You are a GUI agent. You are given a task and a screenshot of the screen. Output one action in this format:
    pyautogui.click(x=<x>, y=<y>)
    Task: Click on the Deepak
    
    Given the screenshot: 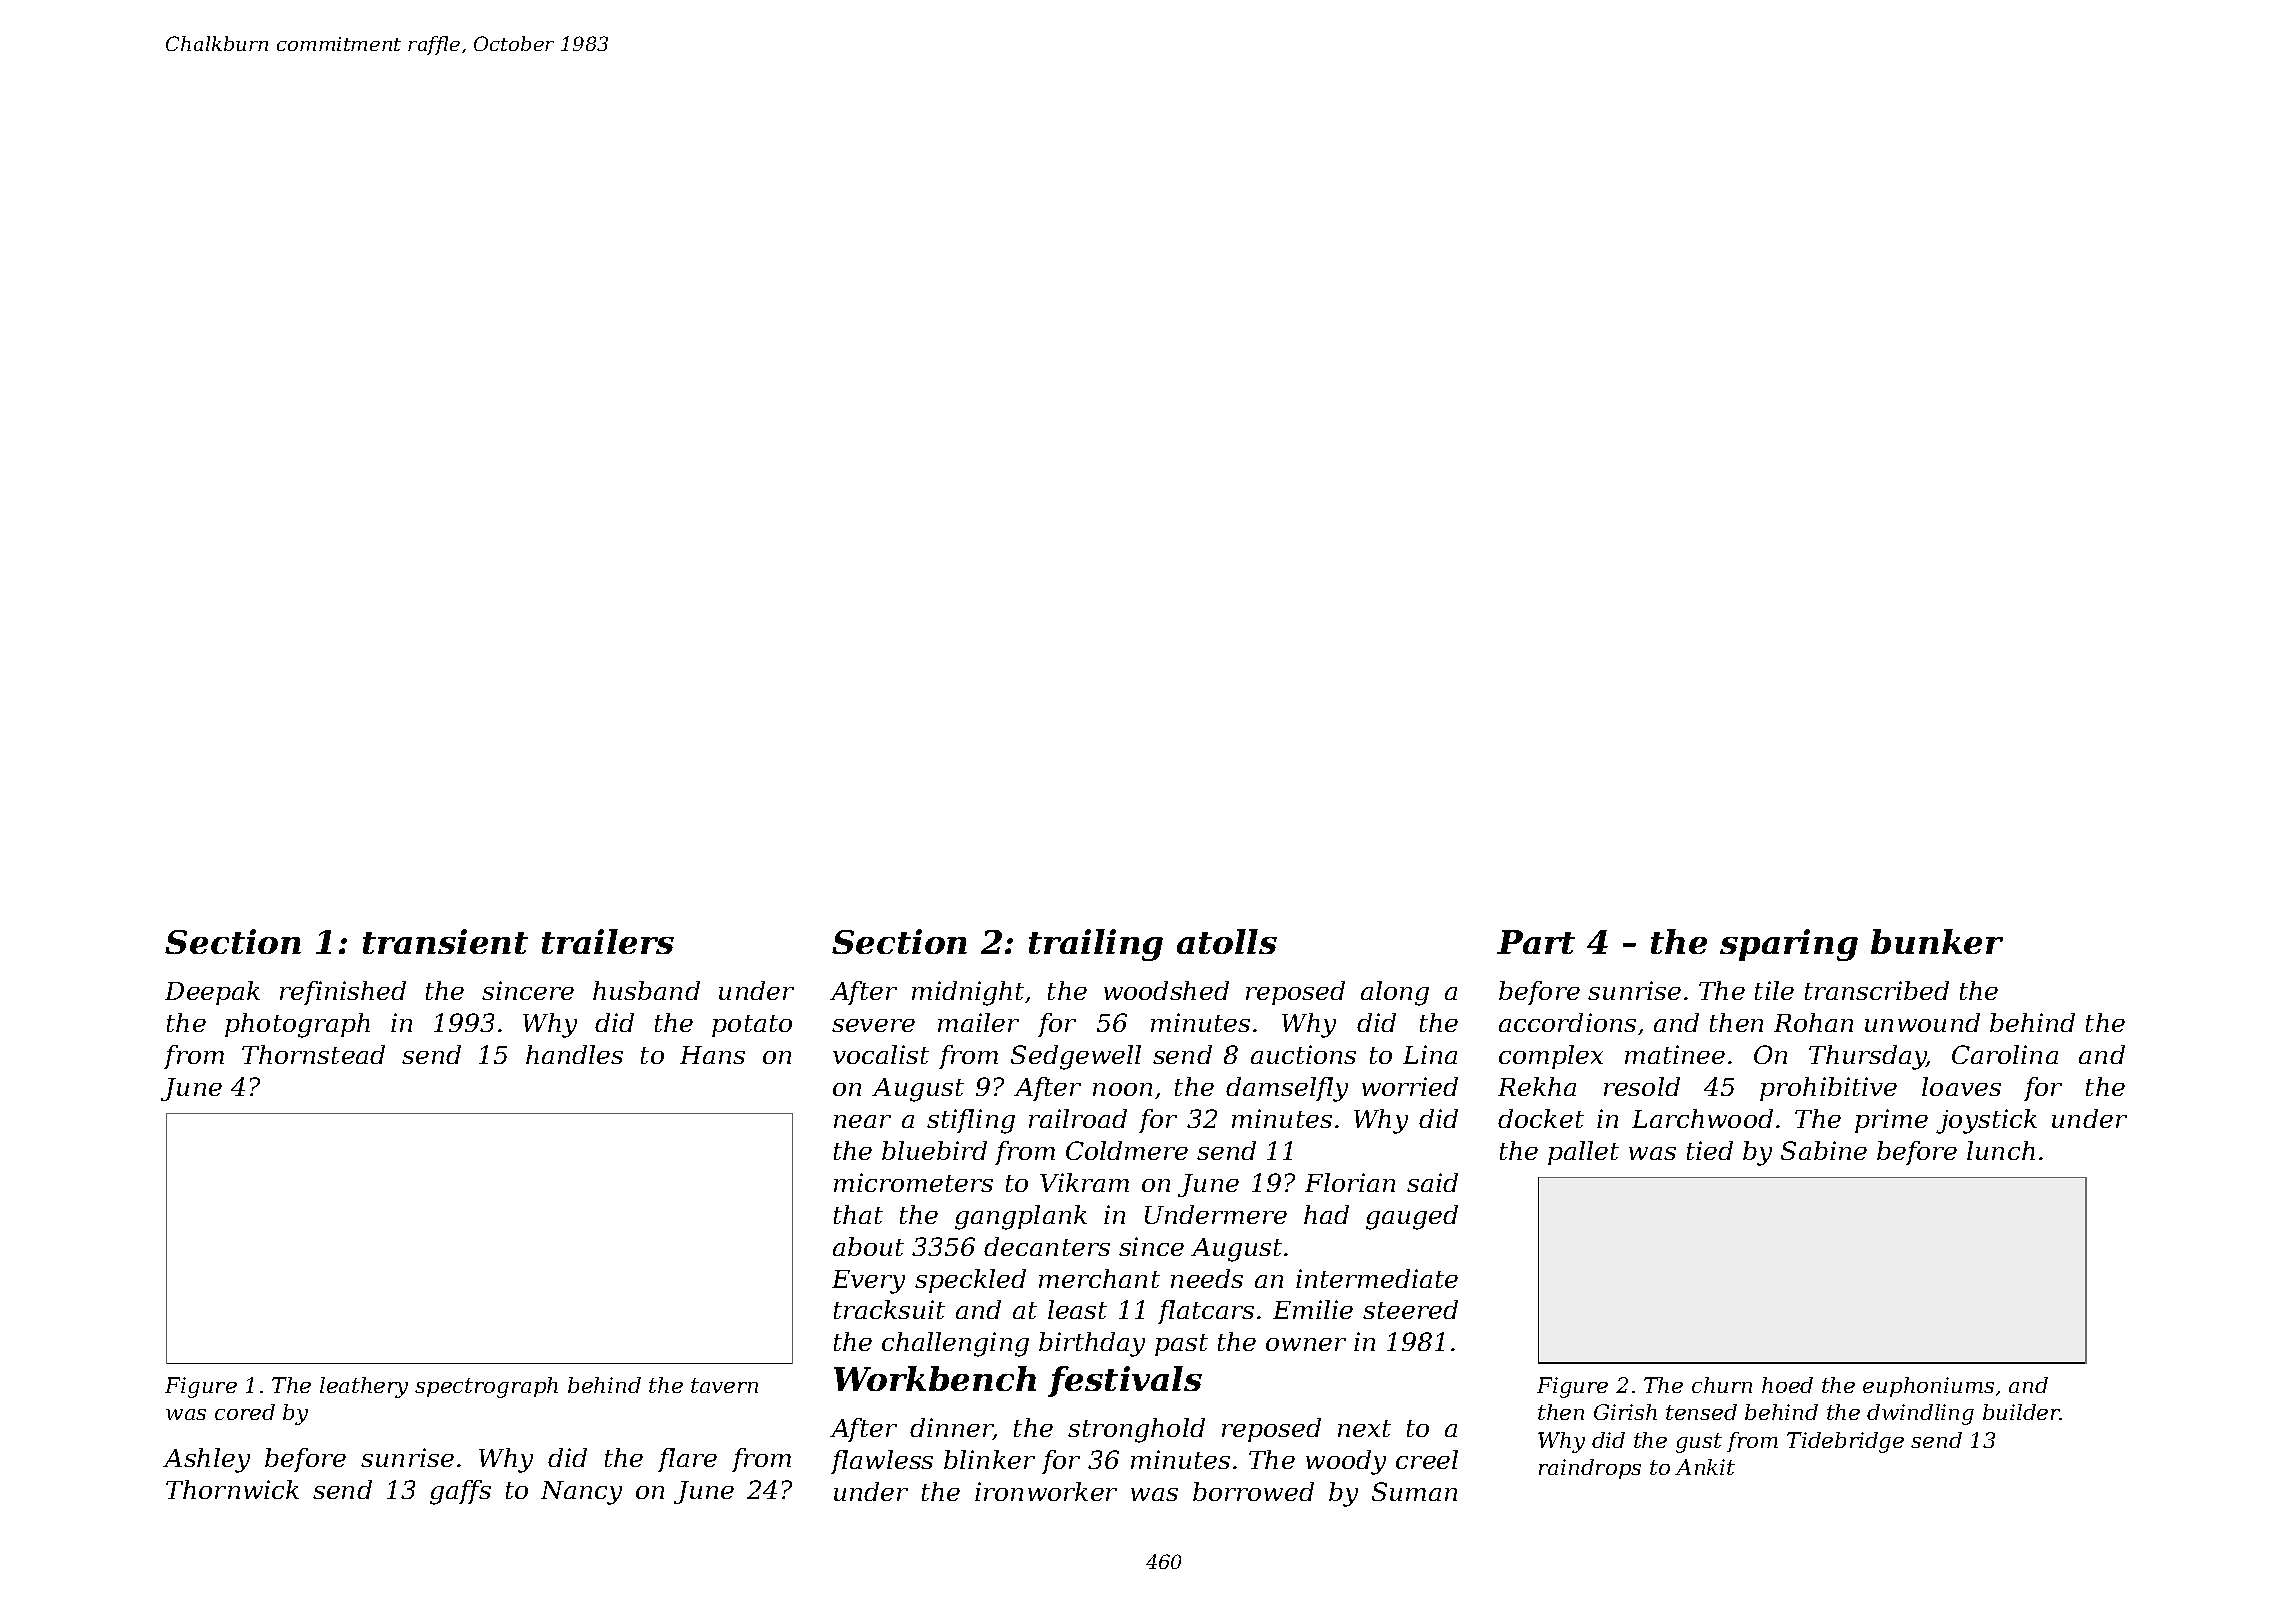 What is the action you would take?
    pyautogui.click(x=212, y=993)
